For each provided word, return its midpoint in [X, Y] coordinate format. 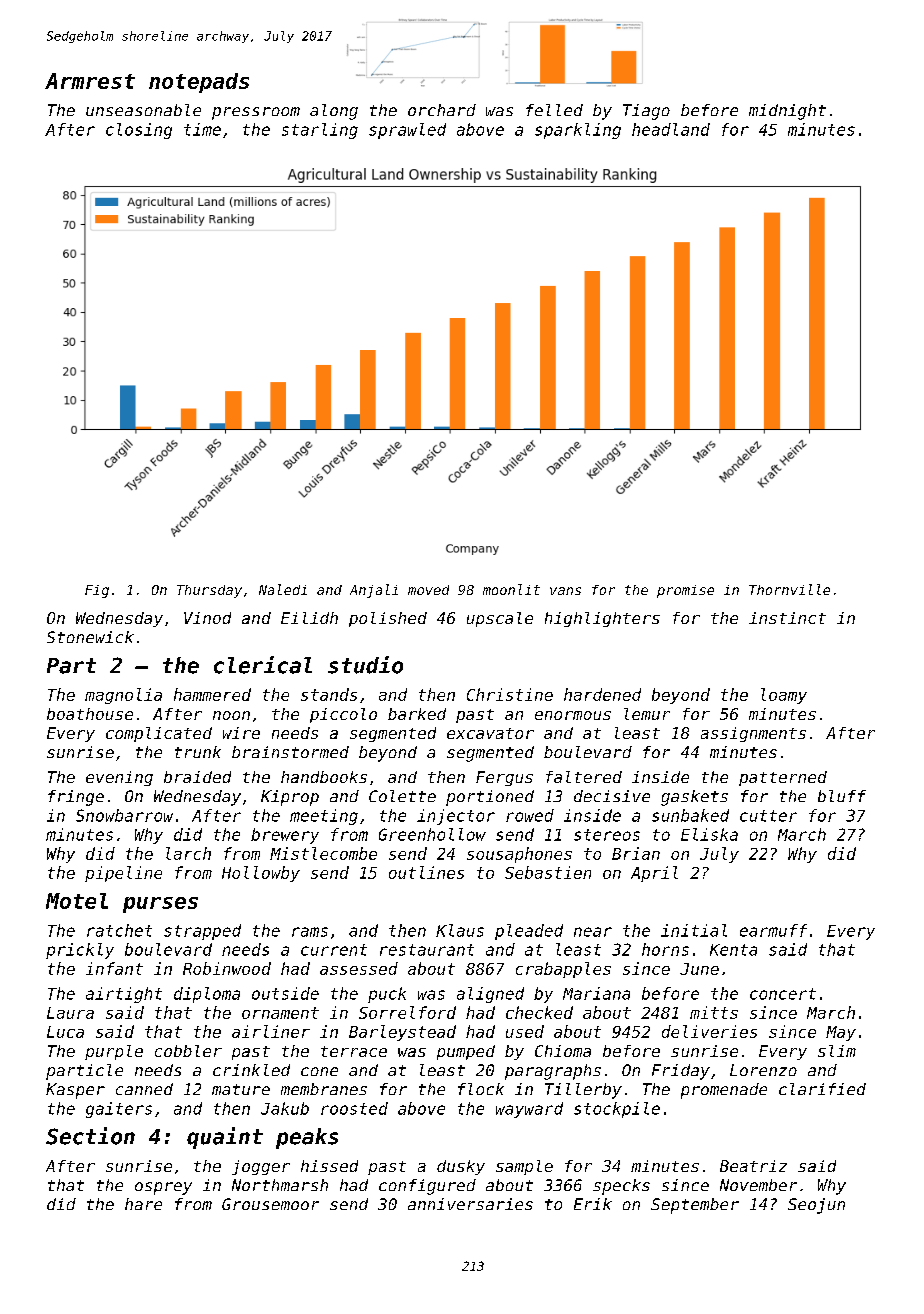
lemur [647, 714]
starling [320, 131]
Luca [65, 1032]
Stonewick [90, 637]
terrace [354, 1051]
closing [139, 131]
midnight [787, 112]
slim [837, 1051]
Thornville [789, 589]
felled [554, 110]
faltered [584, 777]
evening [119, 778]
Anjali [374, 591]
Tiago [646, 112]
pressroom [256, 113]
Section [90, 1136]
